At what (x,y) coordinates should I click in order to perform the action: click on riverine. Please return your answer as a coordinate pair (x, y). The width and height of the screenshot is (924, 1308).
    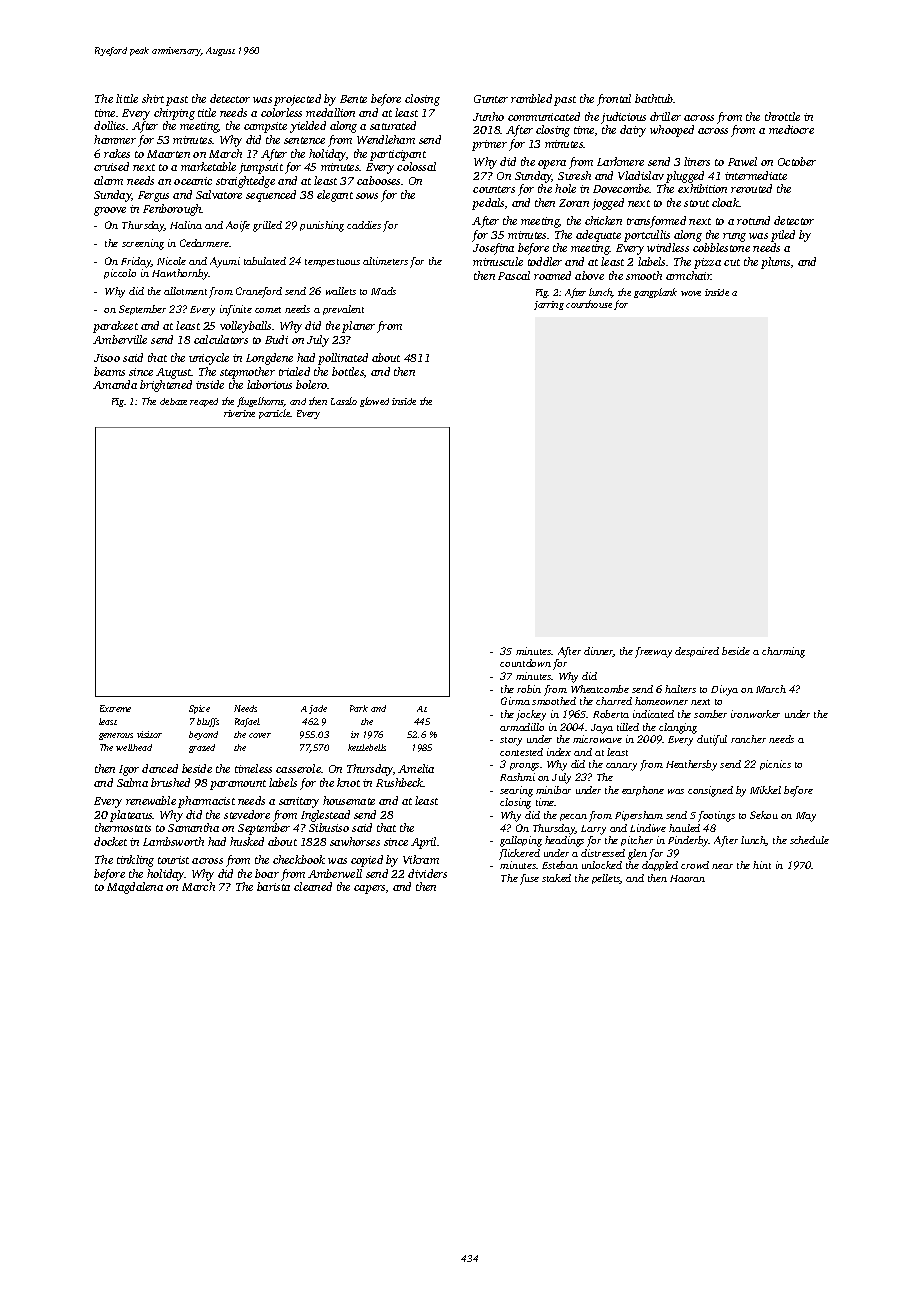
    Looking at the image, I should click on (239, 413).
